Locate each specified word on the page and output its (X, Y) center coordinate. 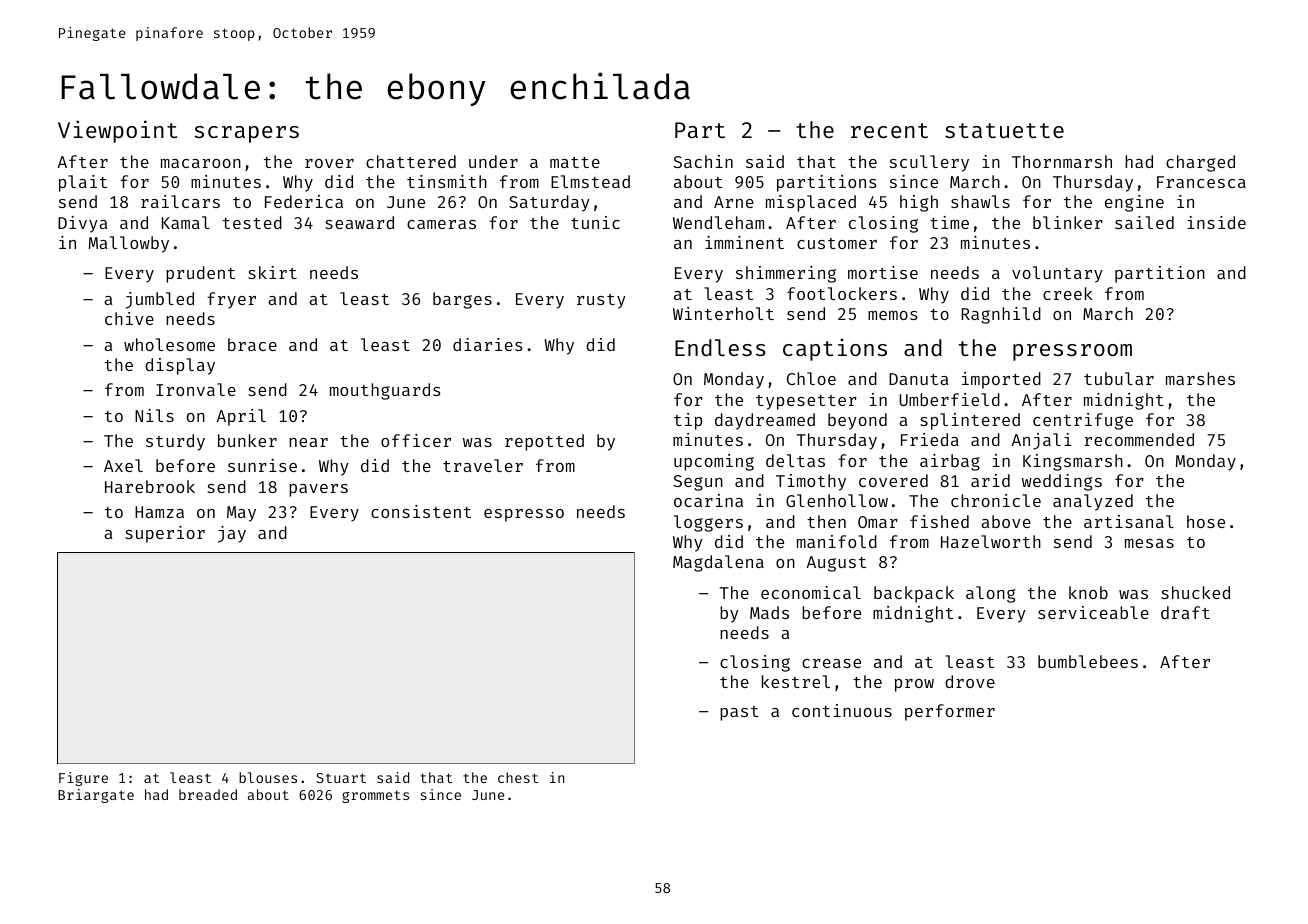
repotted (544, 442)
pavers (318, 490)
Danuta (919, 379)
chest (518, 777)
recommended (1139, 439)
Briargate (96, 796)
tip (688, 421)
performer (950, 712)
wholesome (169, 344)
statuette (1004, 130)
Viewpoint (117, 131)
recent (889, 130)
